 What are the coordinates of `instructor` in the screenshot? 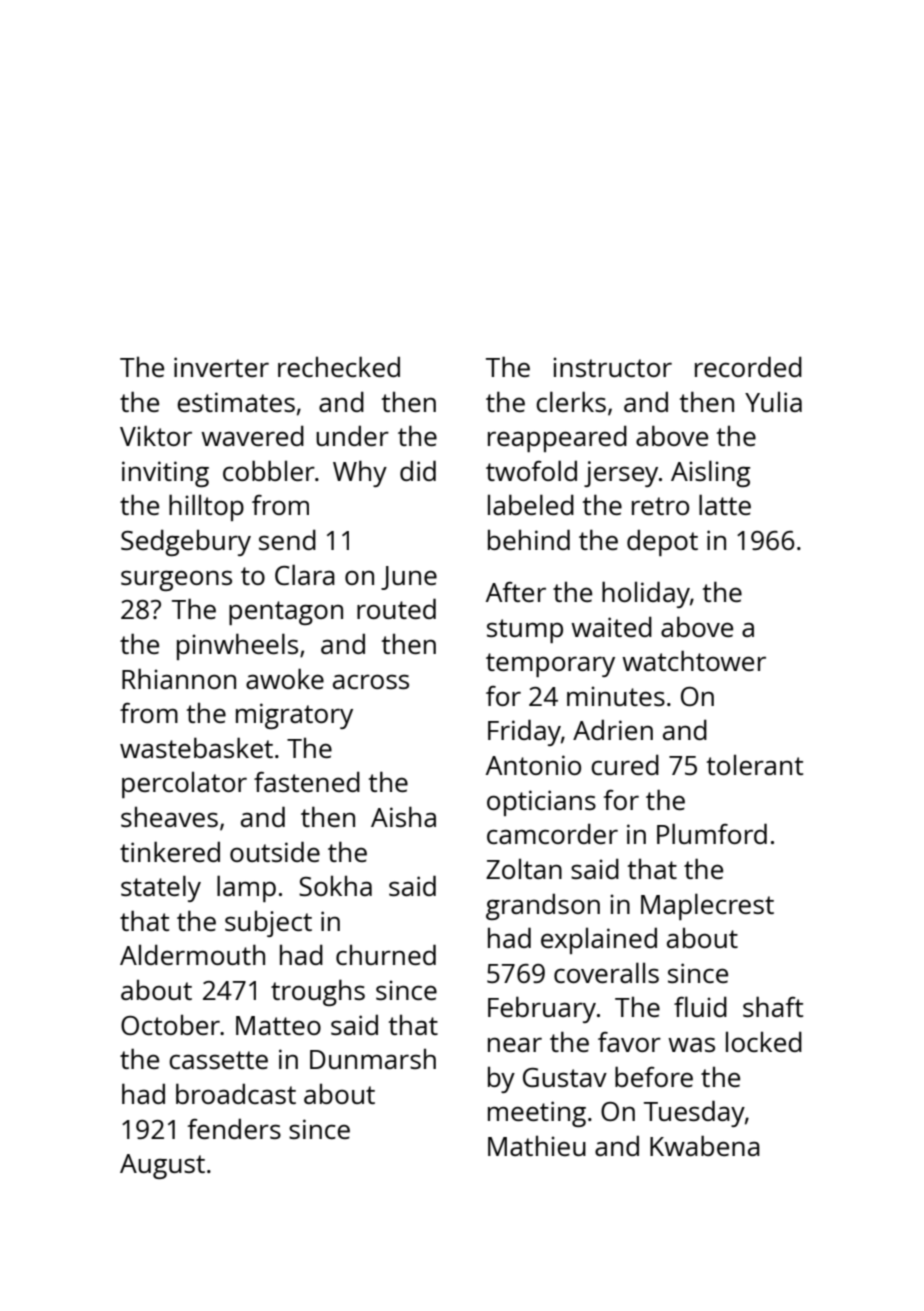 It's located at (612, 367).
